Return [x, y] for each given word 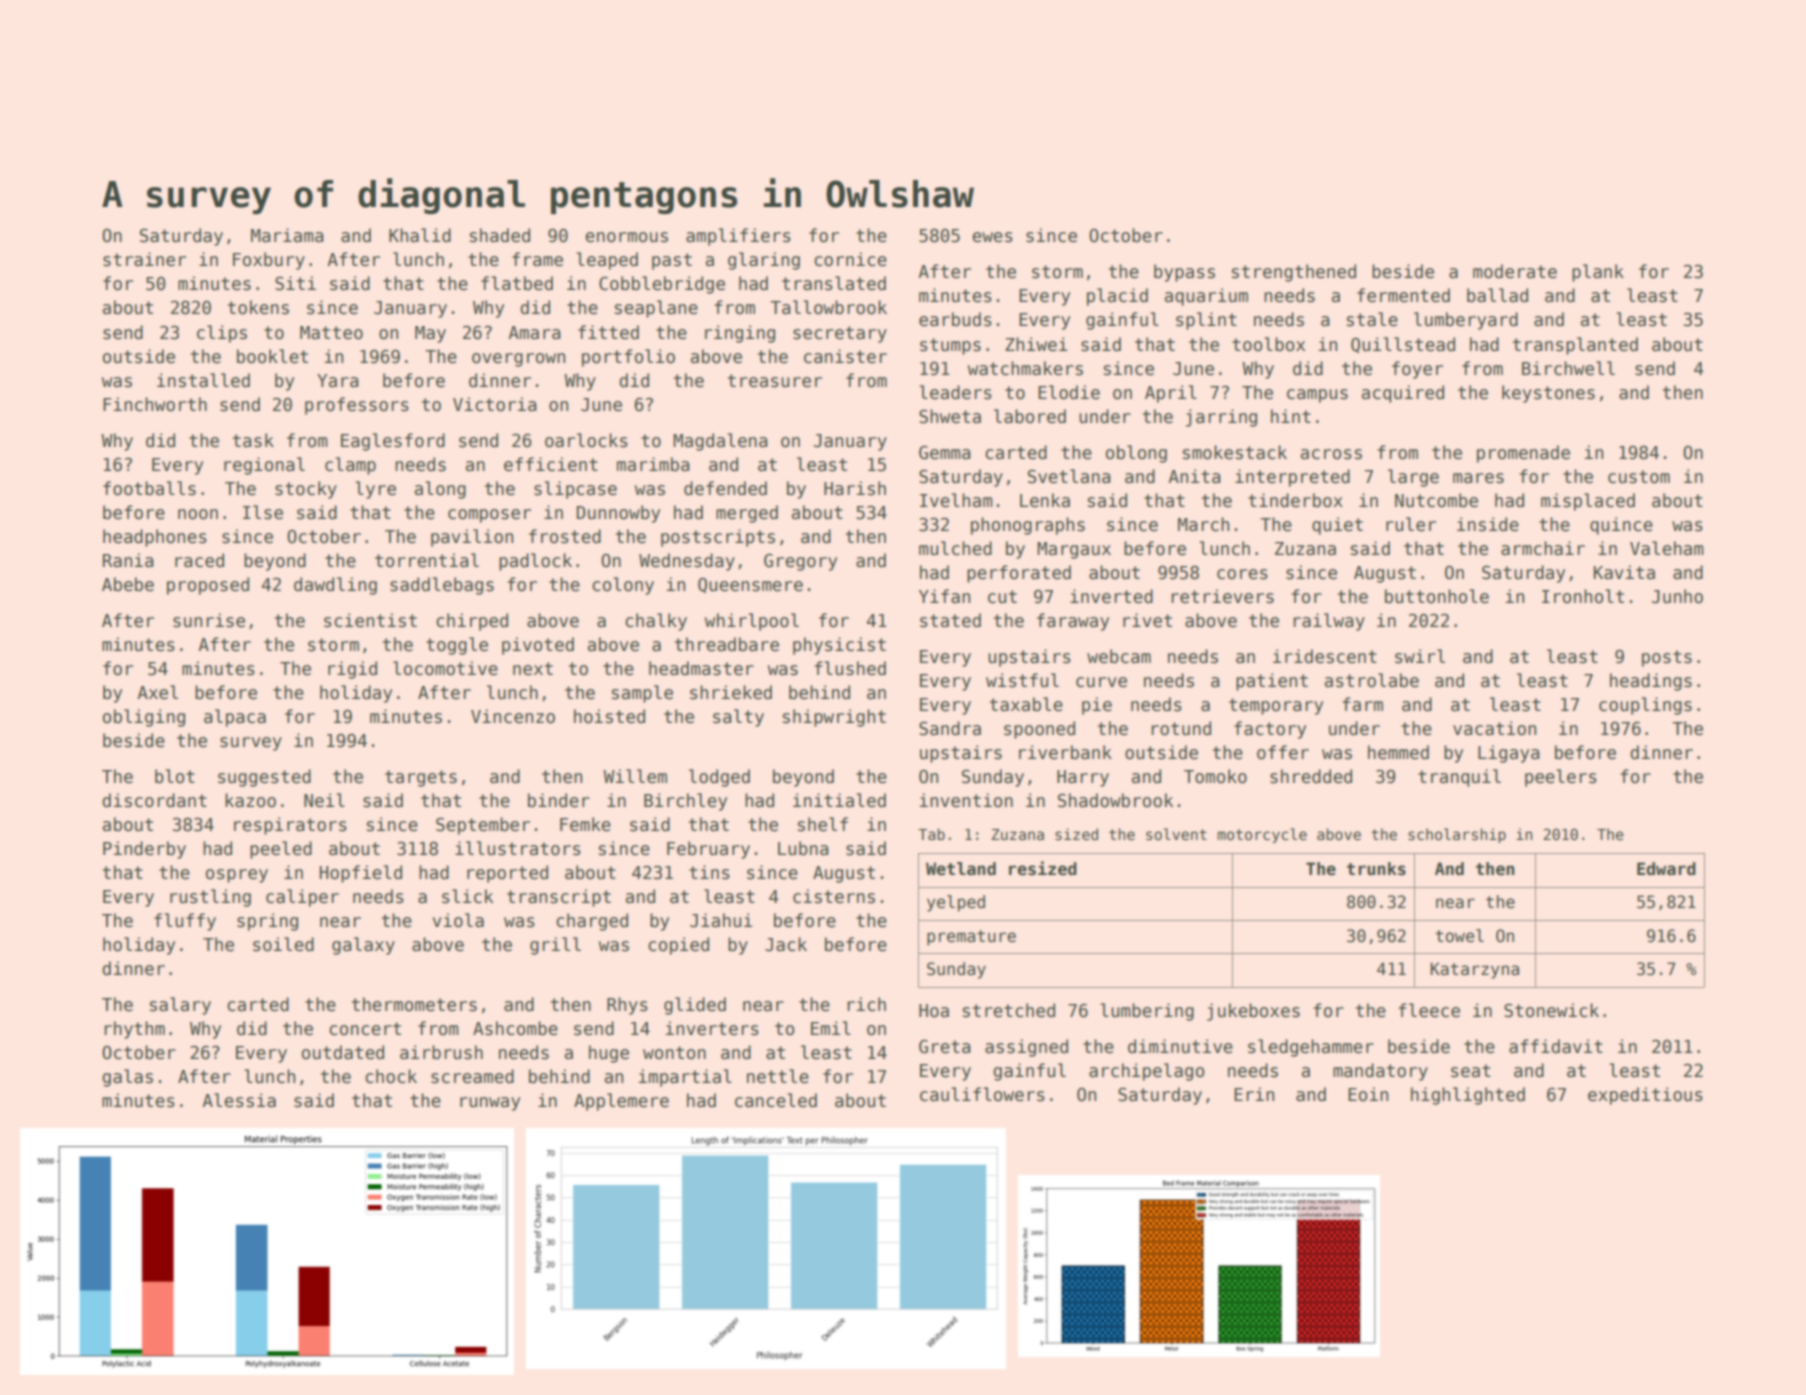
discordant [154, 800]
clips [222, 334]
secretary [840, 334]
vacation [1494, 728]
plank [1598, 273]
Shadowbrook [1115, 800]
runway [490, 1104]
